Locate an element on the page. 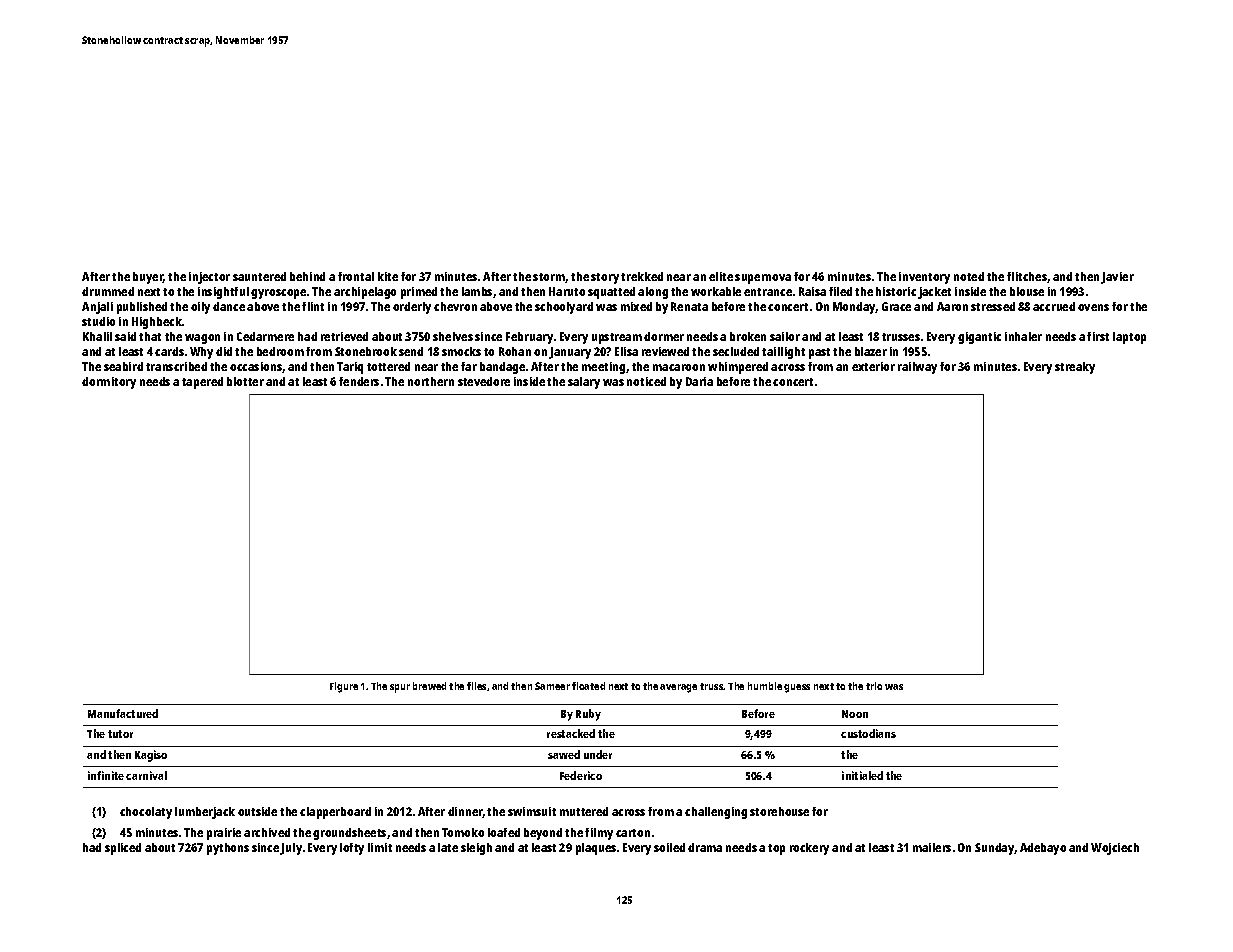 The image size is (1233, 952). custodians is located at coordinates (868, 733).
